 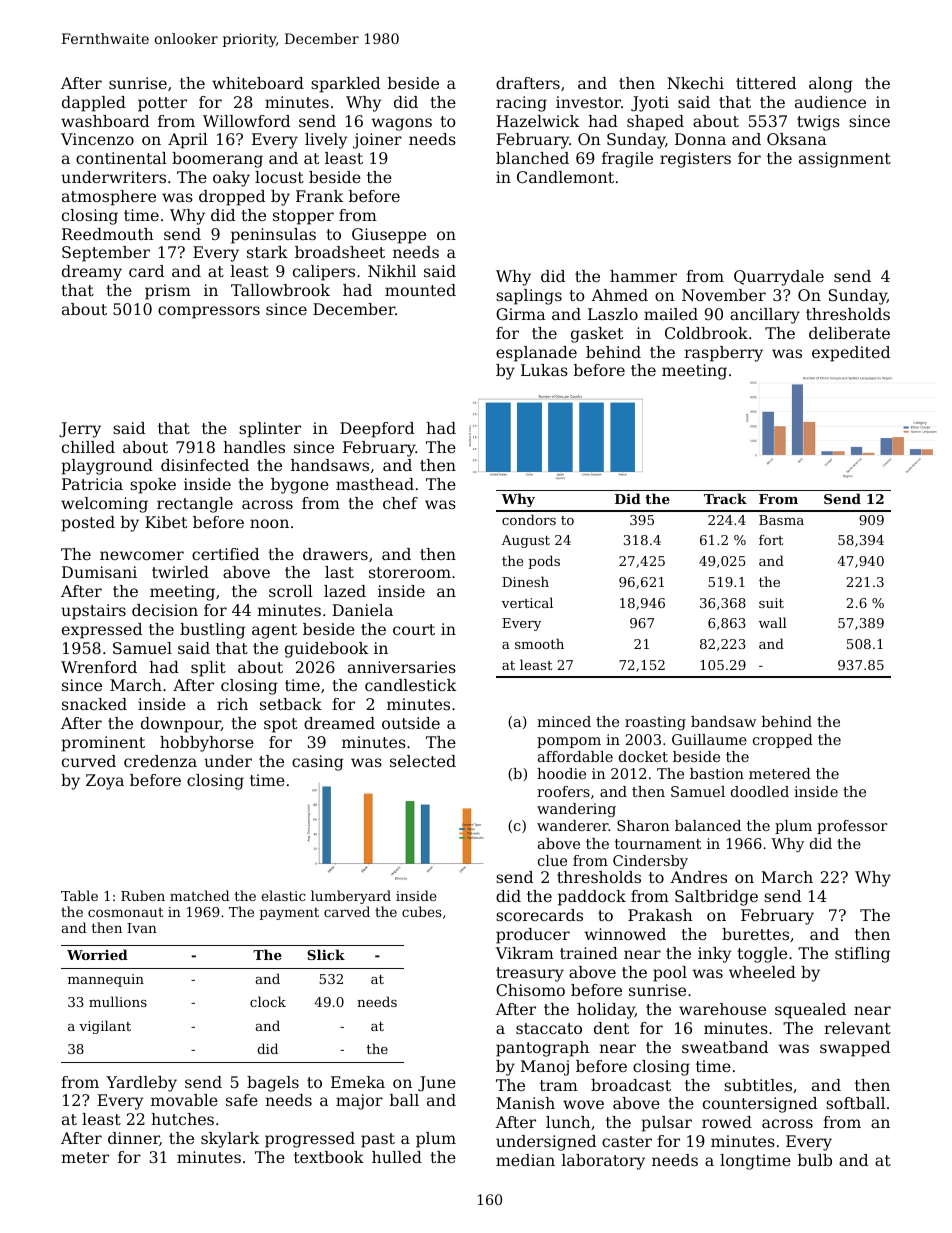 What do you see at coordinates (830, 102) in the document?
I see `audience` at bounding box center [830, 102].
